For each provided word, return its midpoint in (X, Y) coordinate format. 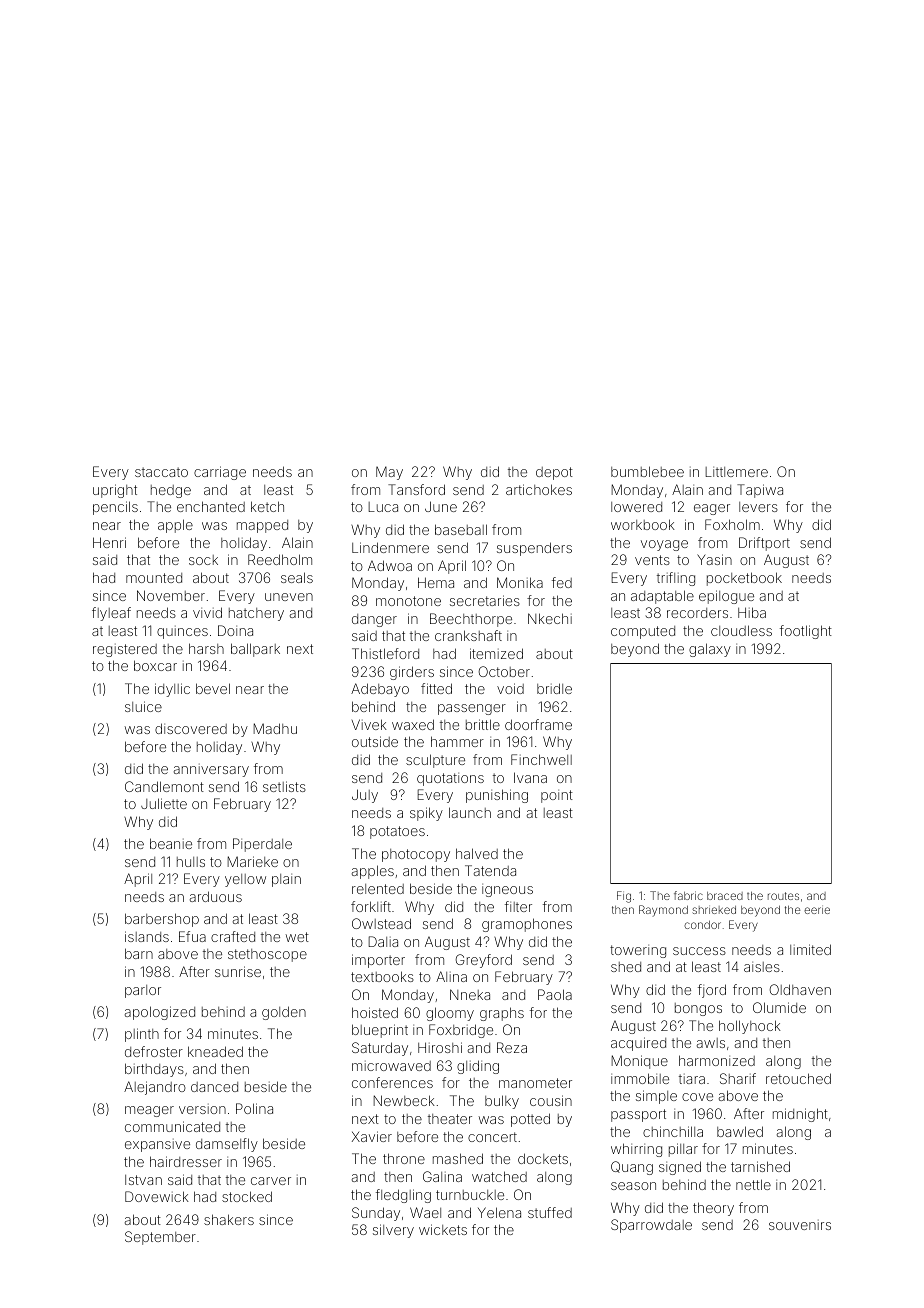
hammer (457, 741)
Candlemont (164, 786)
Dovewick (157, 1196)
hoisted (375, 1012)
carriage (220, 473)
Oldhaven (800, 989)
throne (404, 1158)
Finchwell (541, 759)
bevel (213, 688)
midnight (800, 1115)
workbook (643, 524)
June (441, 506)
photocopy (416, 855)
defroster (154, 1051)
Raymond (663, 911)
